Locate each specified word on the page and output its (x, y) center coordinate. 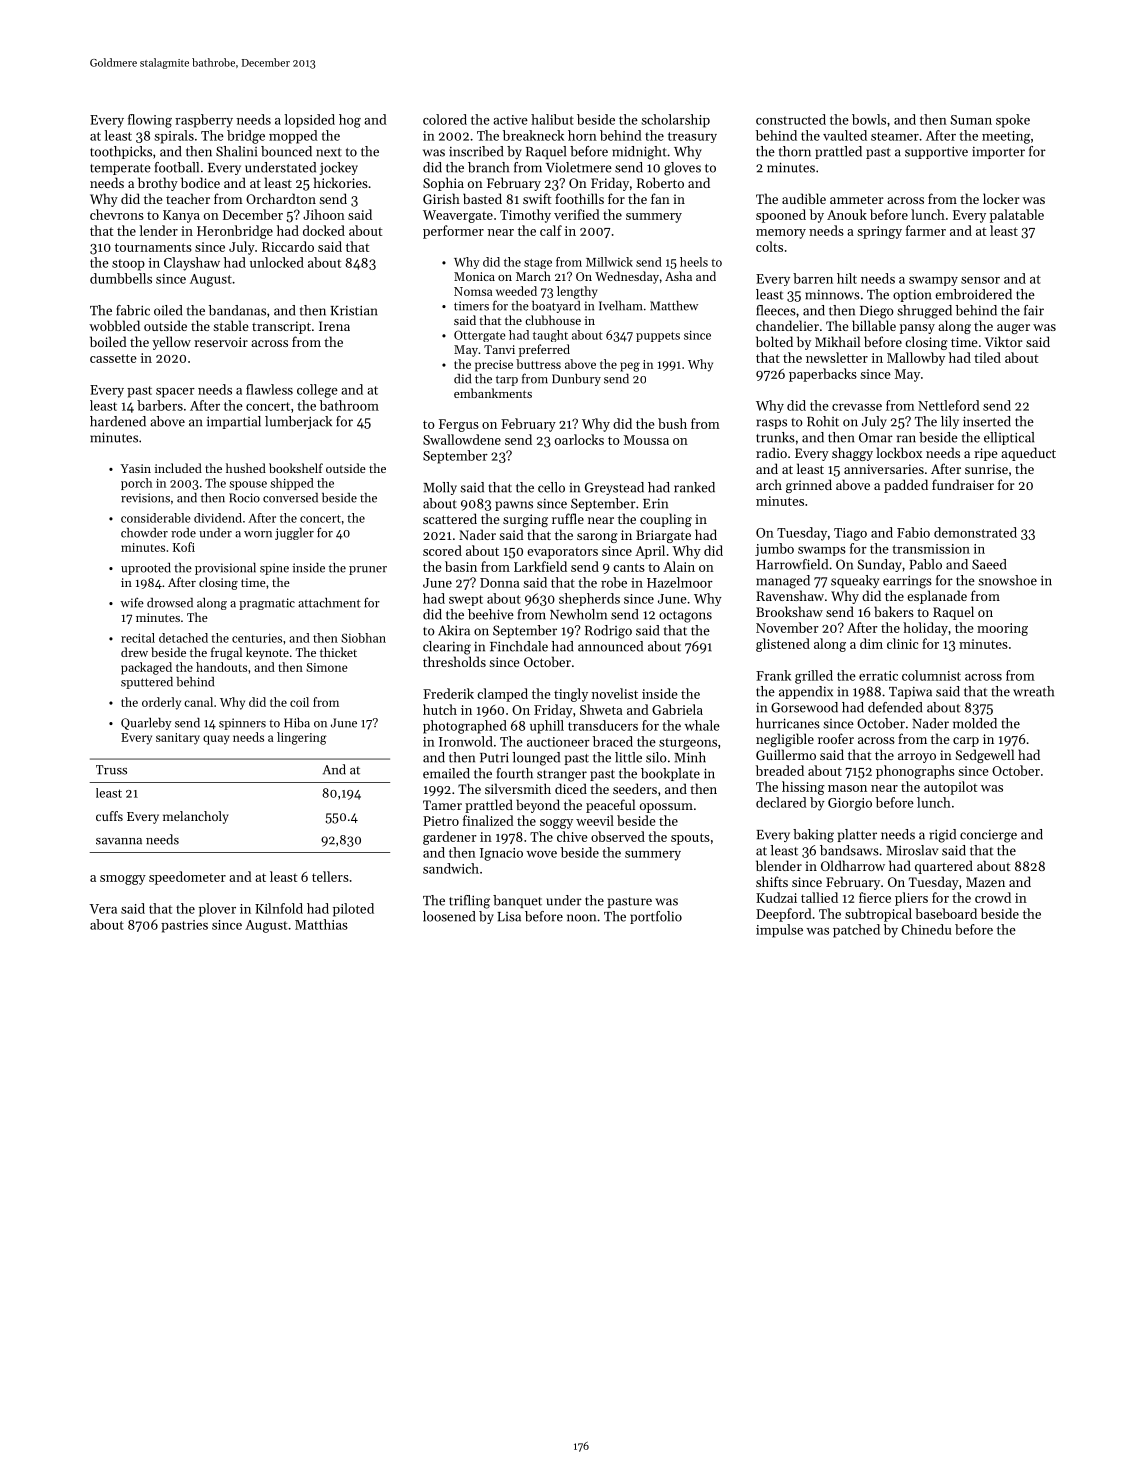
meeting (1006, 137)
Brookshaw (789, 611)
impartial (234, 422)
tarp (507, 380)
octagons (685, 617)
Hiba (297, 723)
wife (132, 602)
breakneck (533, 135)
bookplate (670, 774)
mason (847, 788)
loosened (449, 916)
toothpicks (121, 152)
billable (874, 325)
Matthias (321, 924)
